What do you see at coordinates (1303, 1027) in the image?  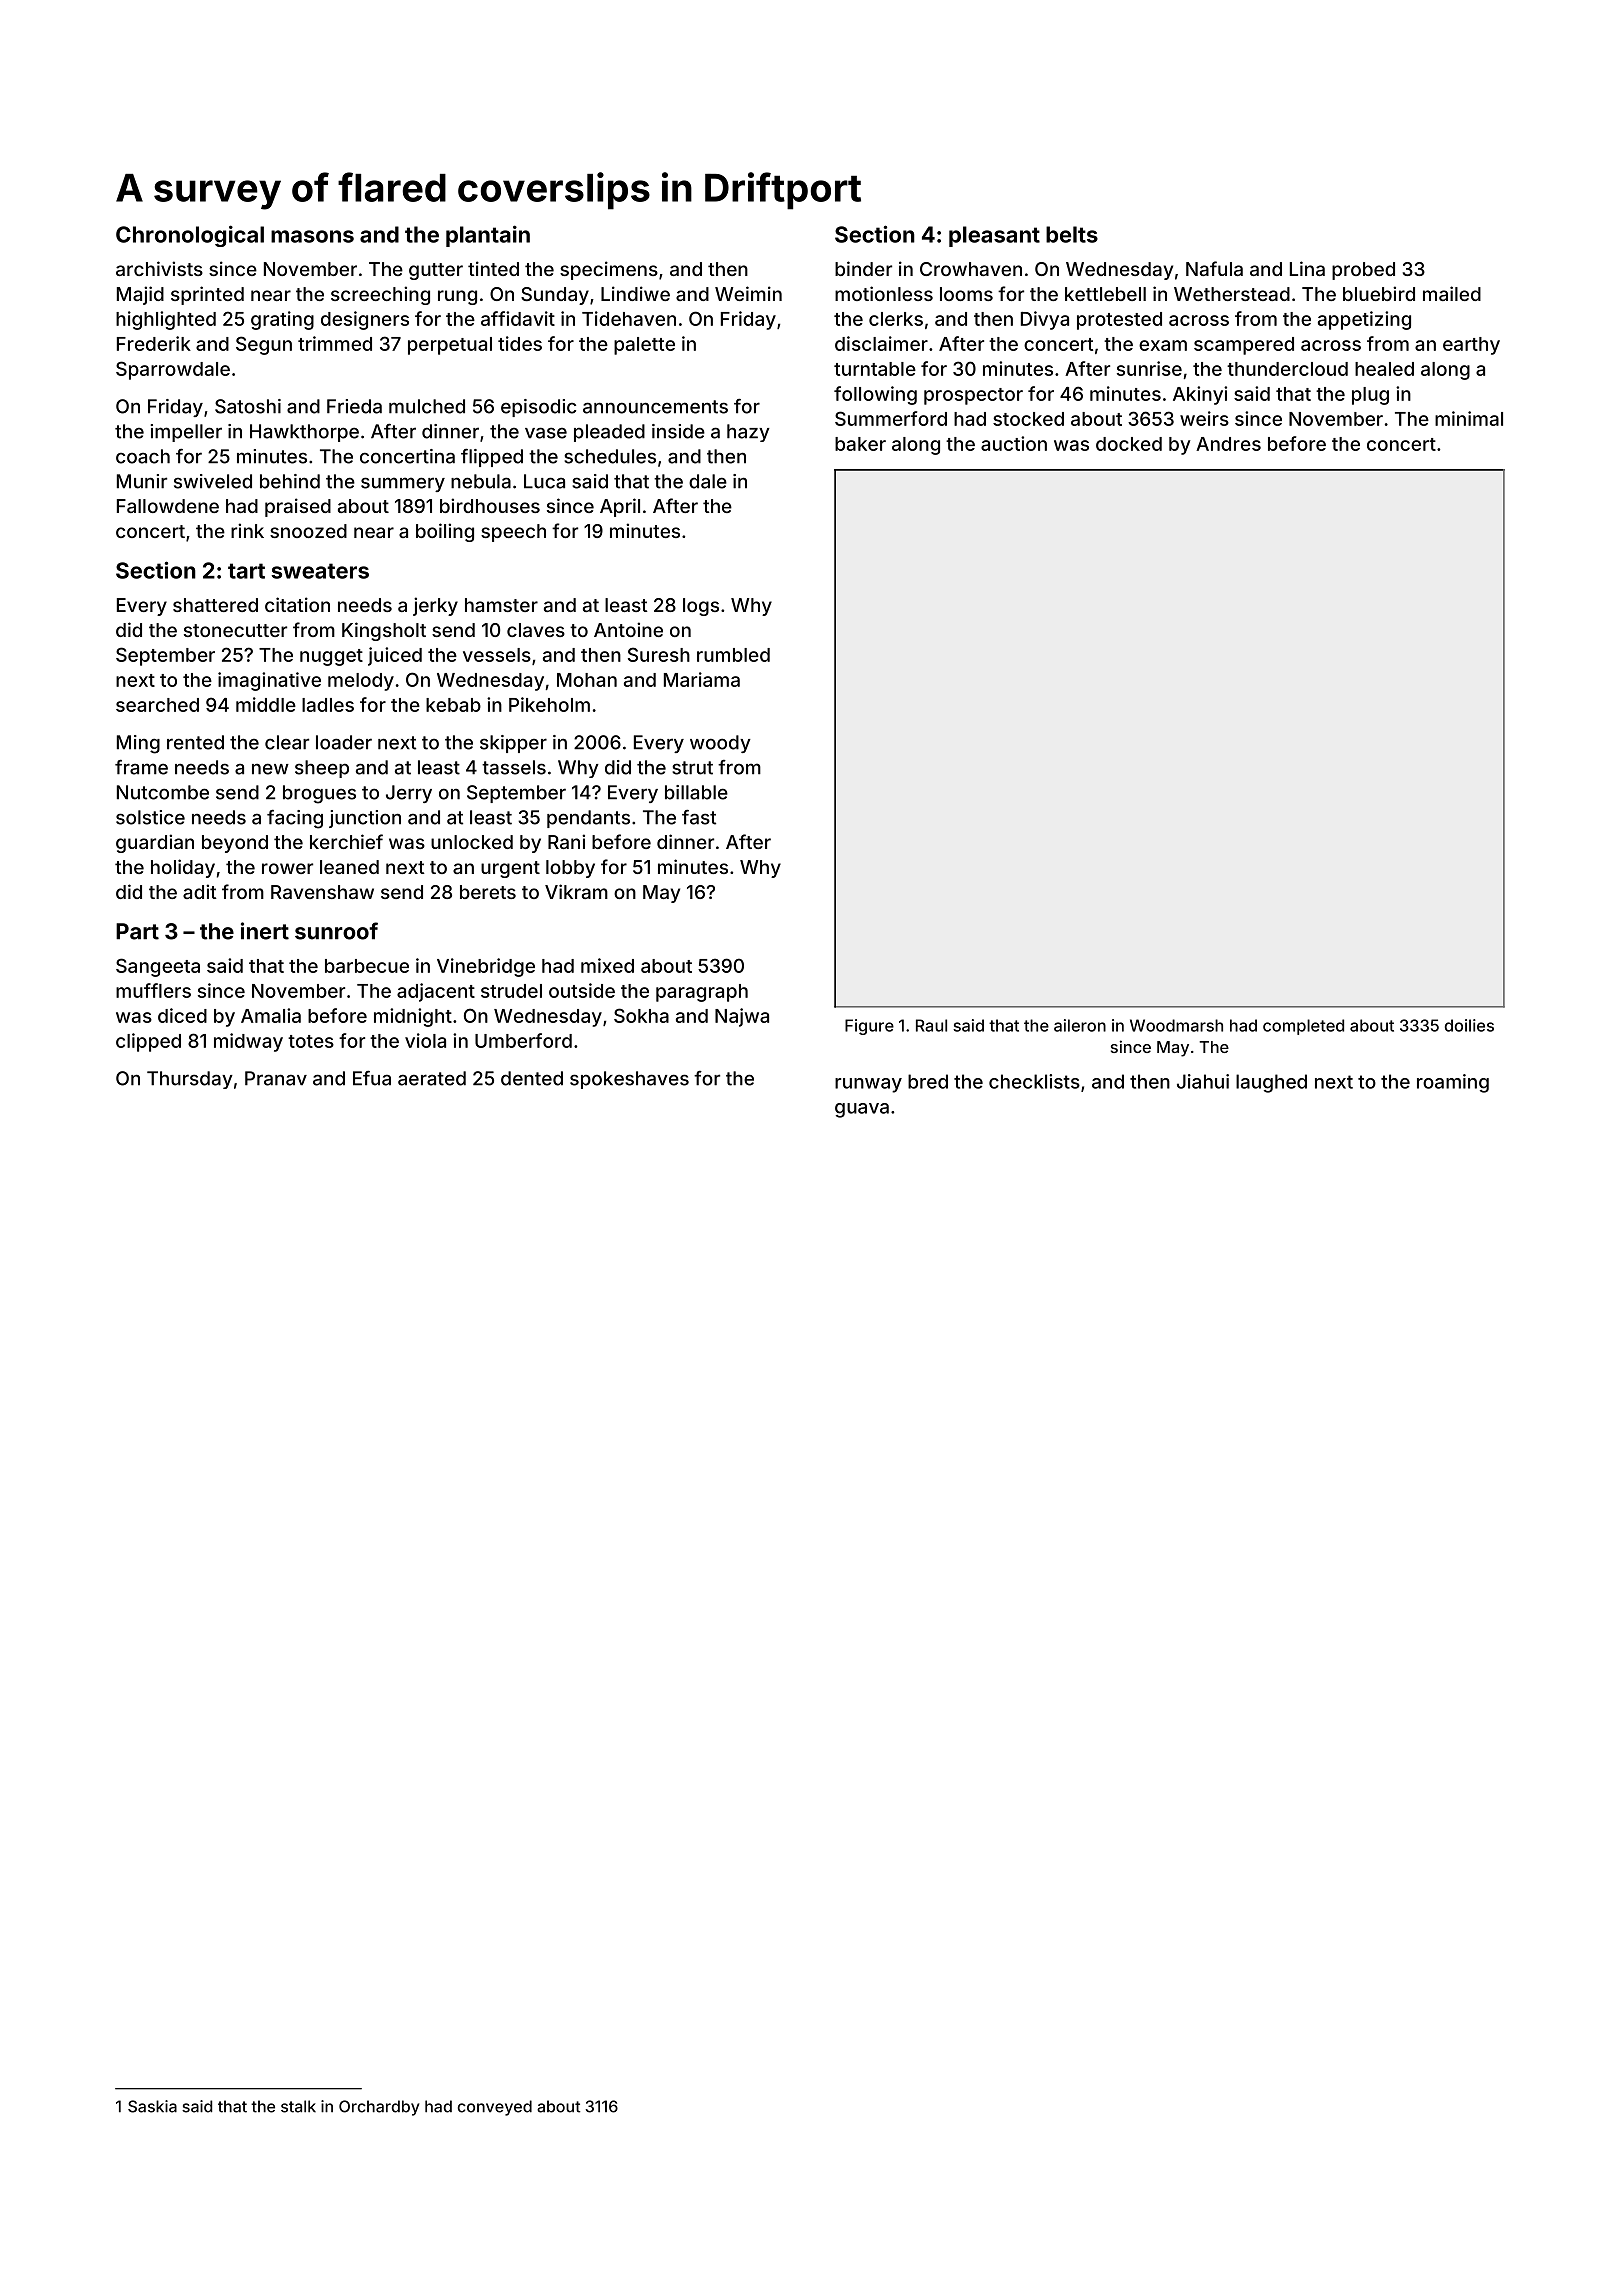 I see `completed` at bounding box center [1303, 1027].
